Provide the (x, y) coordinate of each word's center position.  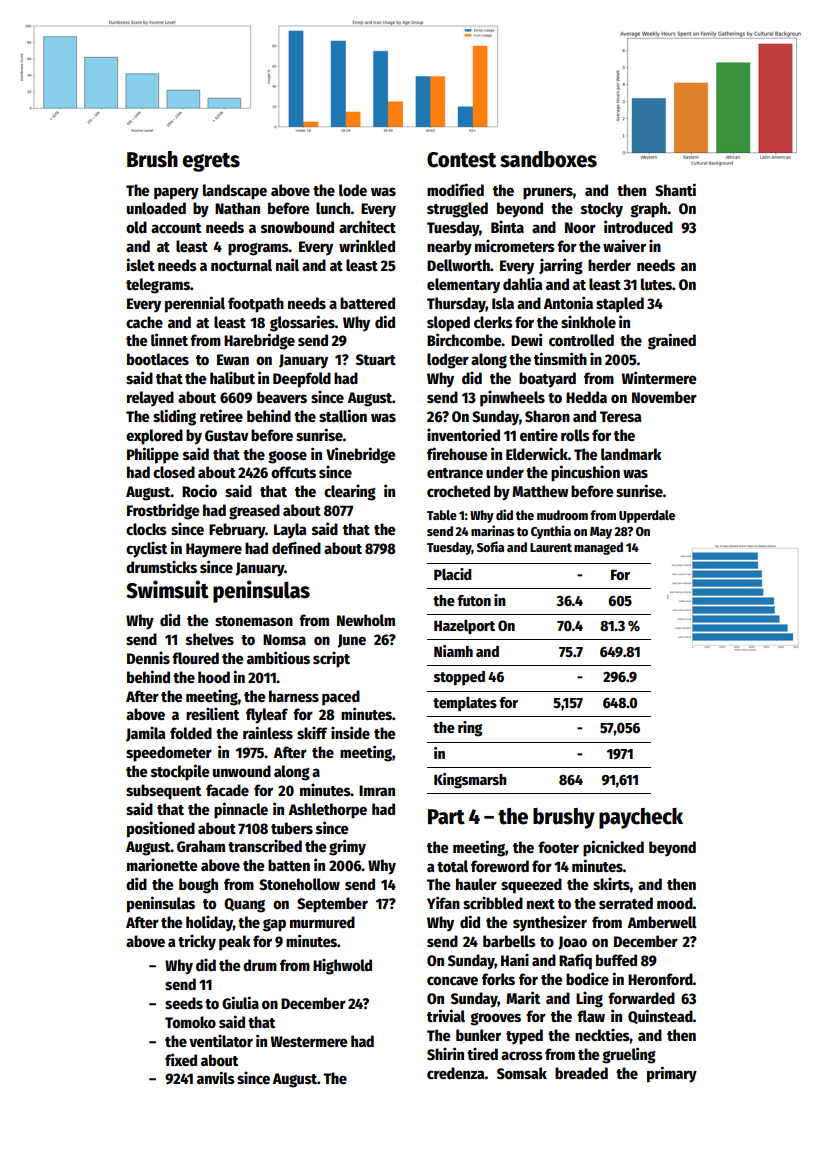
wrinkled (367, 245)
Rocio (199, 490)
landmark (631, 454)
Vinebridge (360, 455)
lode (353, 190)
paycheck (641, 818)
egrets (211, 162)
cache (144, 322)
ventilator (221, 1040)
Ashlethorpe (328, 811)
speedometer (169, 754)
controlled (581, 340)
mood (675, 903)
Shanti (675, 189)
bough (198, 886)
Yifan (443, 902)
